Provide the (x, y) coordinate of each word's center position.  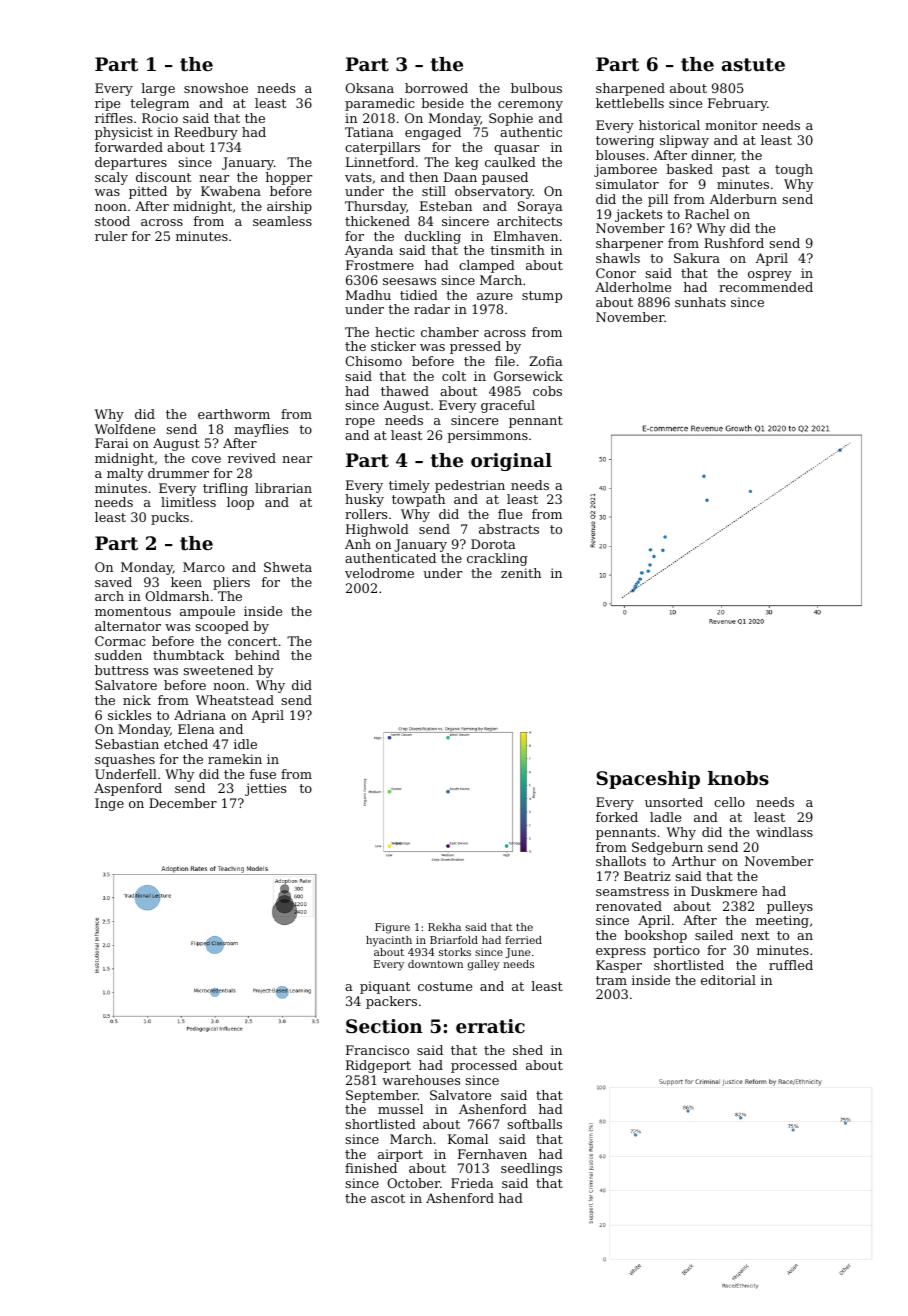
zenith (521, 573)
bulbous (536, 88)
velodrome (379, 573)
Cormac (120, 641)
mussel (400, 1109)
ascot (388, 1198)
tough (794, 170)
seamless (282, 221)
